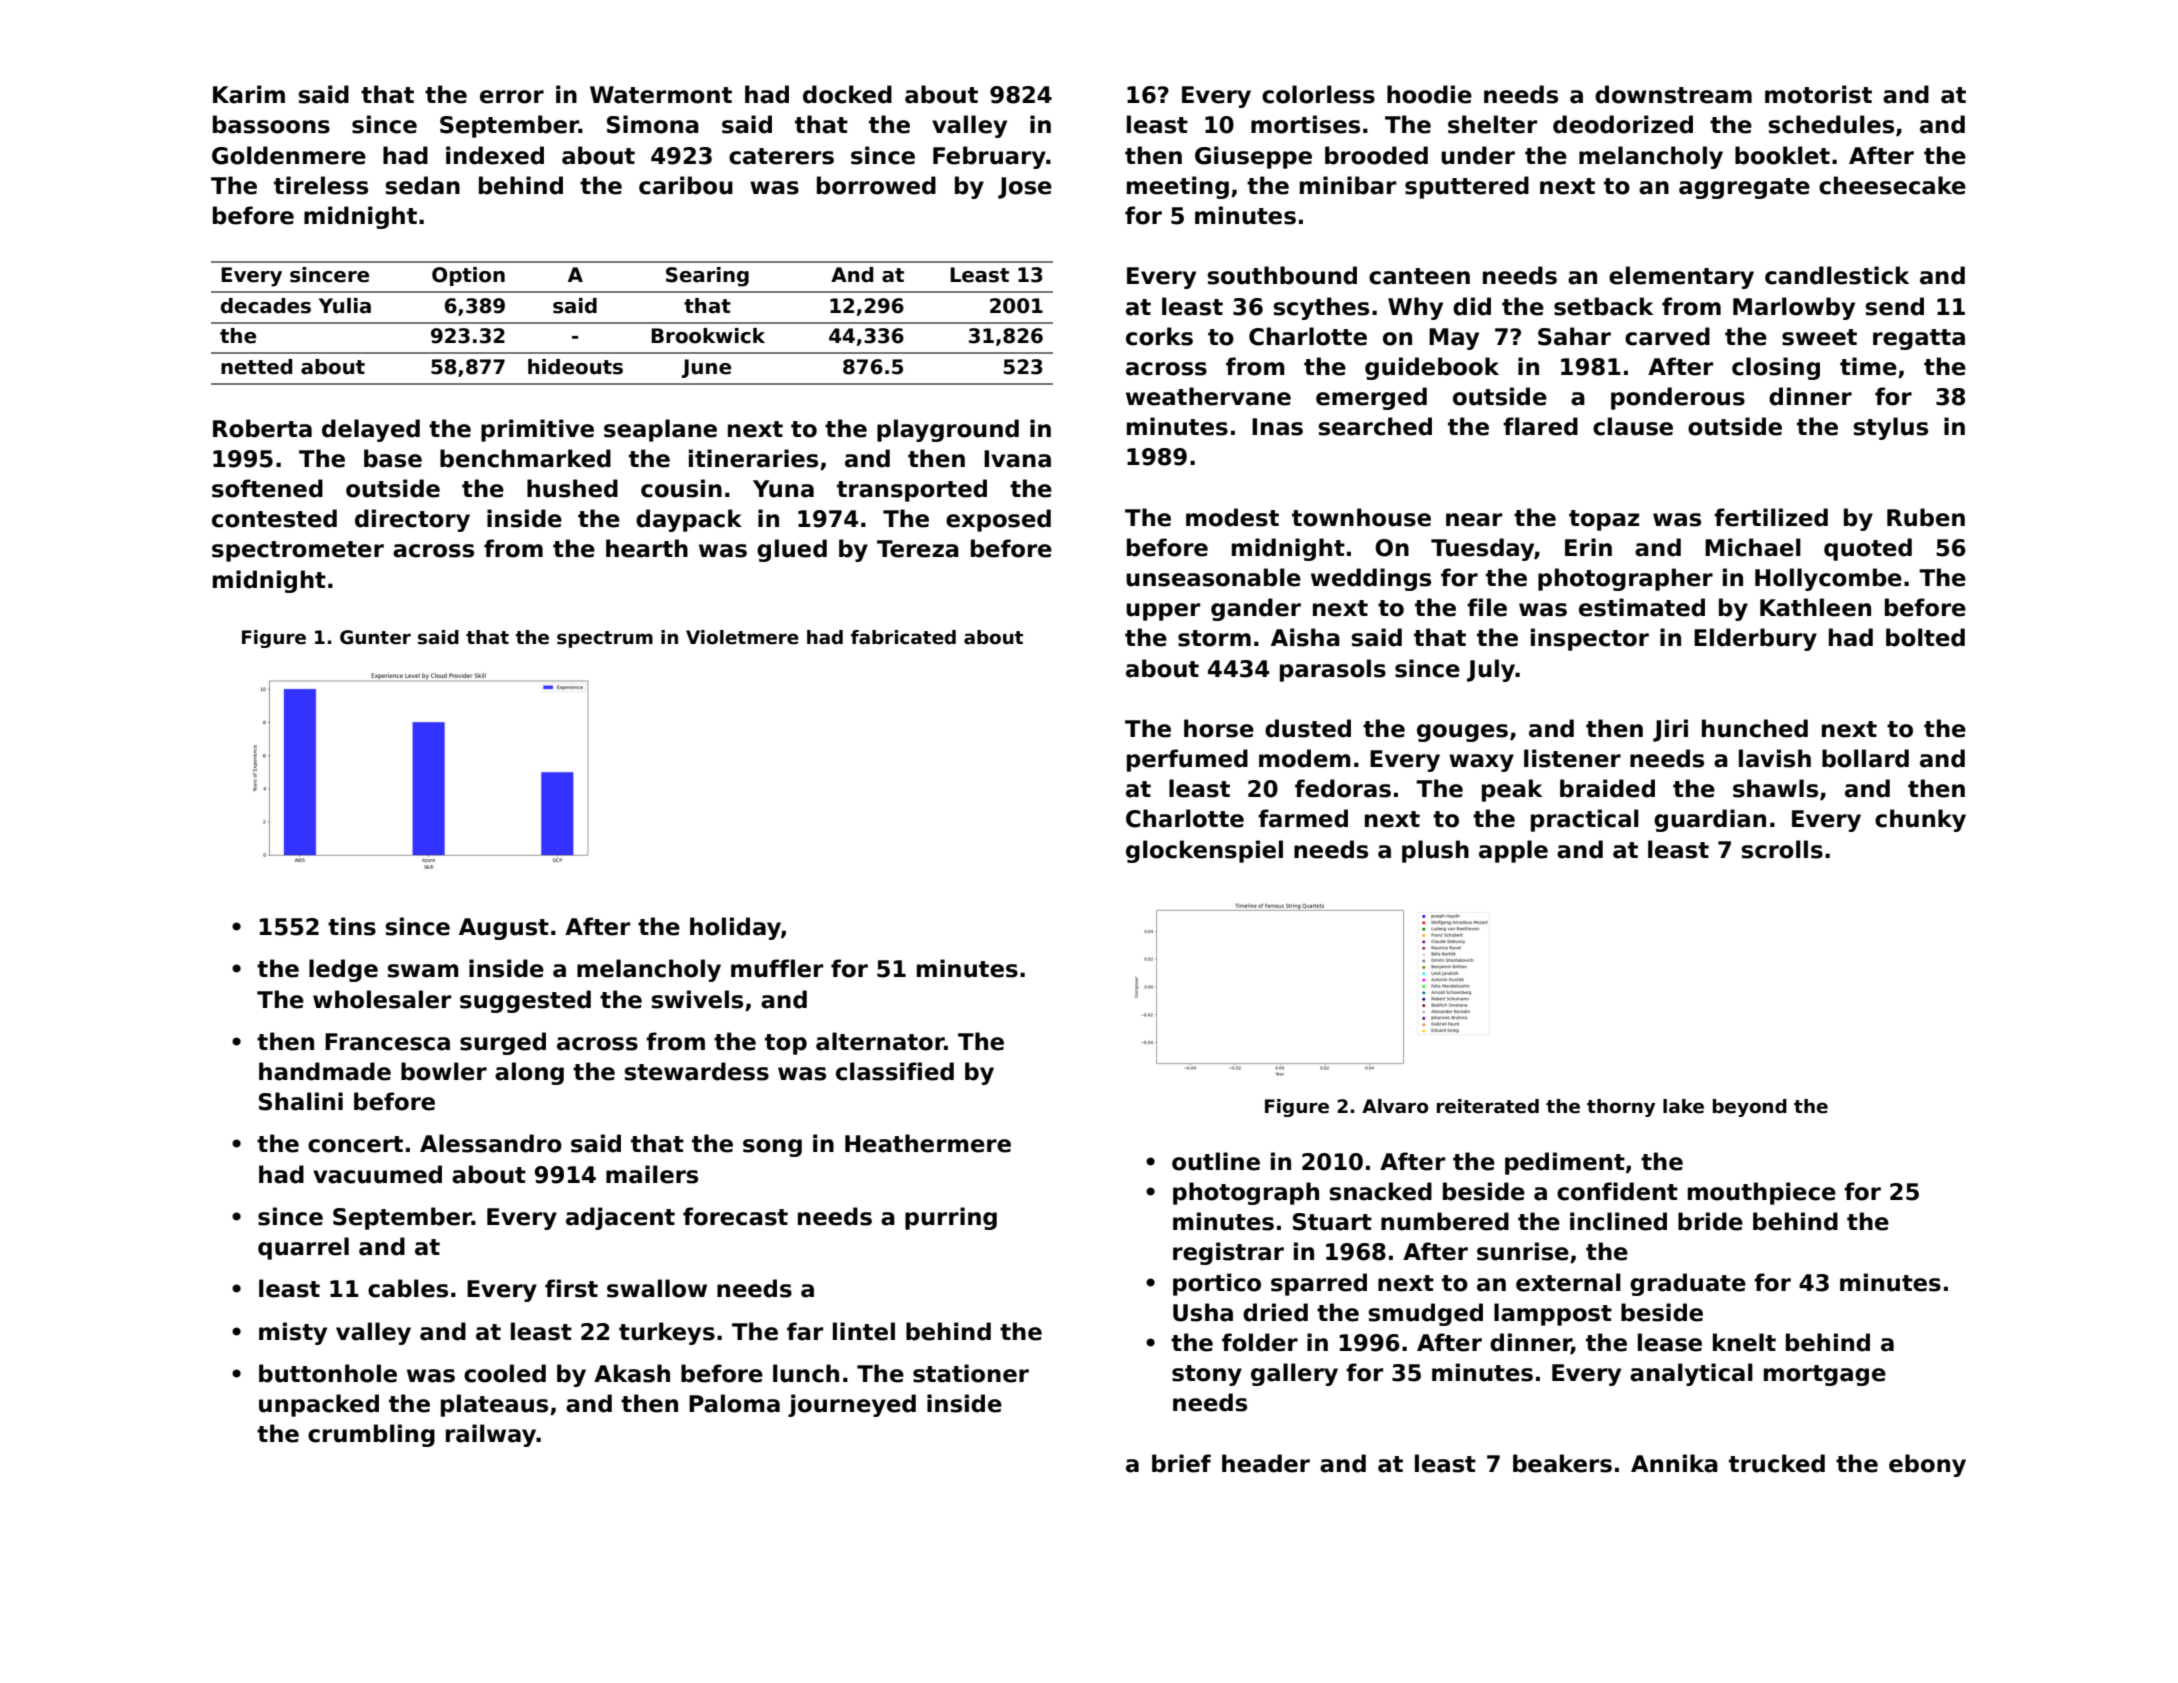 The width and height of the screenshot is (2178, 1683). I want to click on meeting, so click(1178, 187).
